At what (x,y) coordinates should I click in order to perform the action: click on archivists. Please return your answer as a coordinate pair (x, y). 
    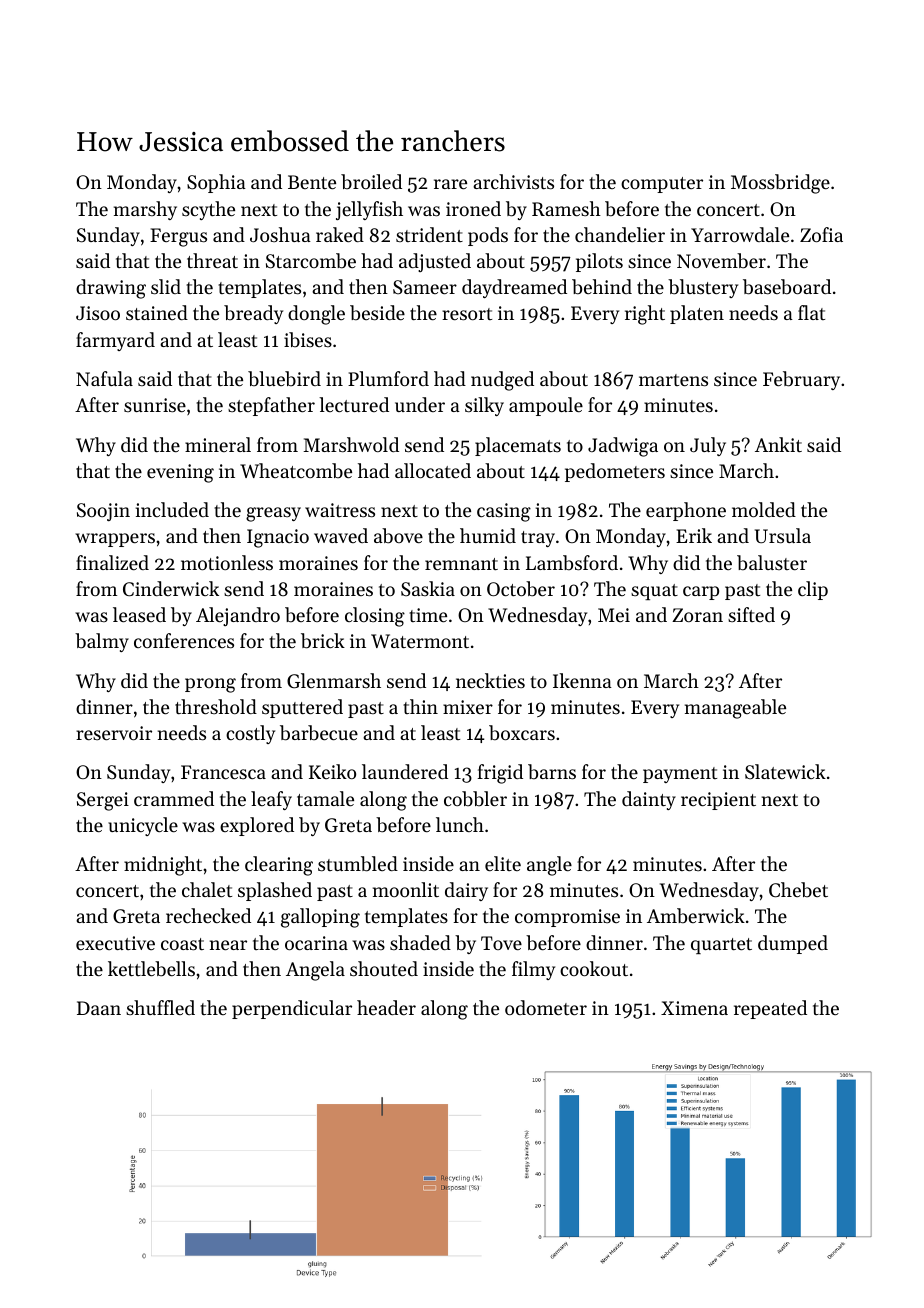
    Looking at the image, I should click on (513, 181).
